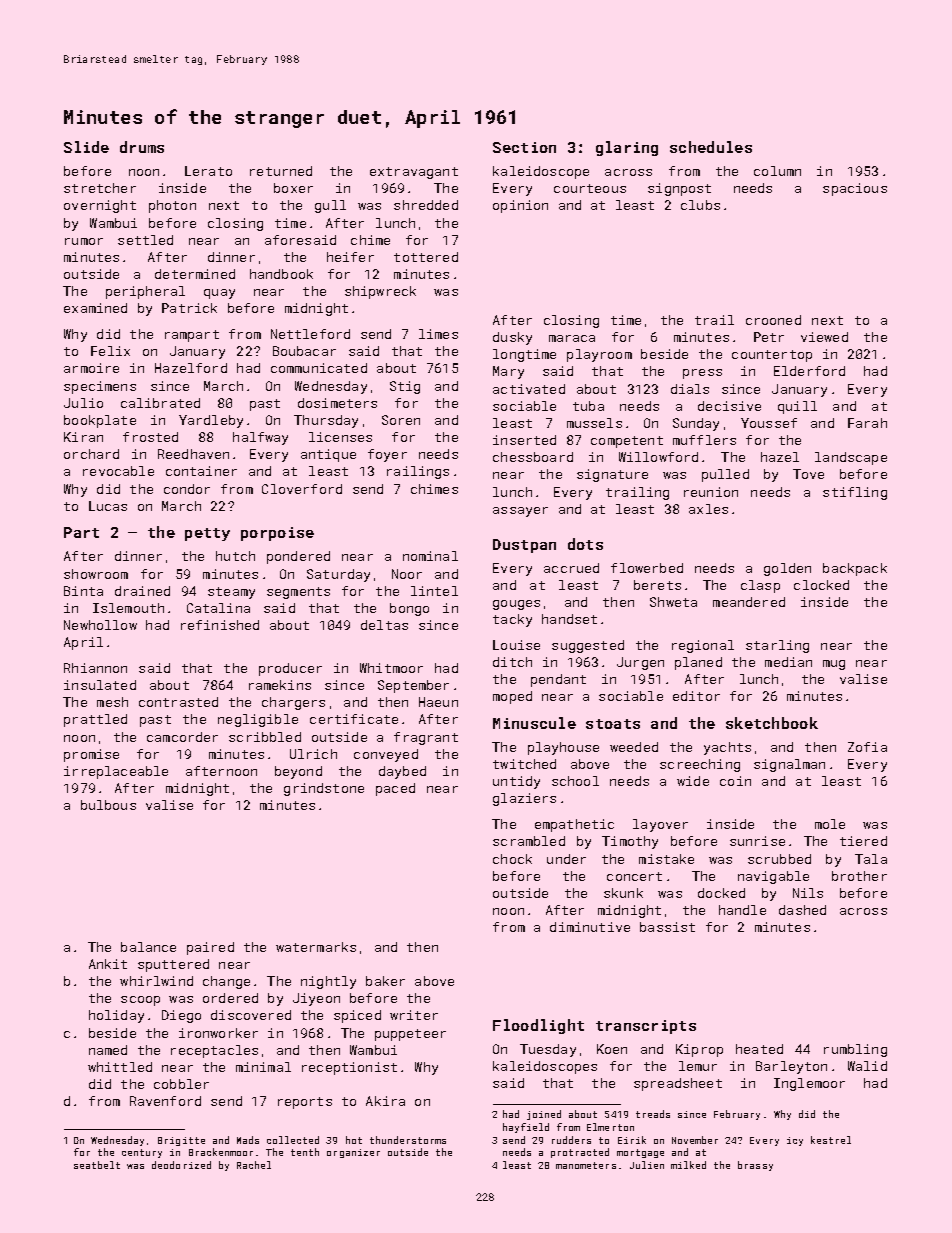 The height and width of the document is (1233, 952). I want to click on median, so click(788, 662).
